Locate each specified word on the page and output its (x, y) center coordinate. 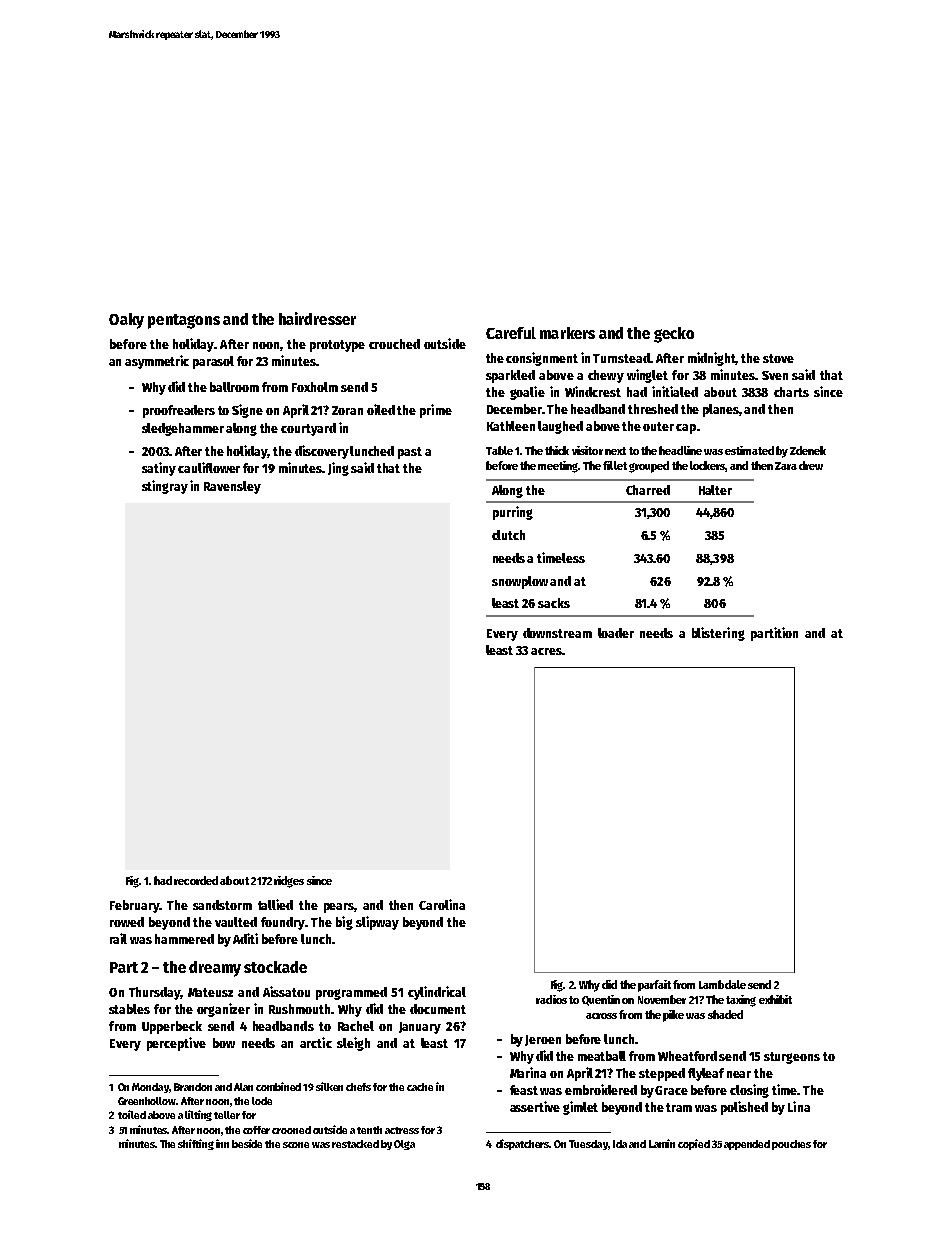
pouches (791, 1145)
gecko (674, 335)
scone (296, 1145)
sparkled (510, 376)
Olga (404, 1145)
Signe (247, 411)
